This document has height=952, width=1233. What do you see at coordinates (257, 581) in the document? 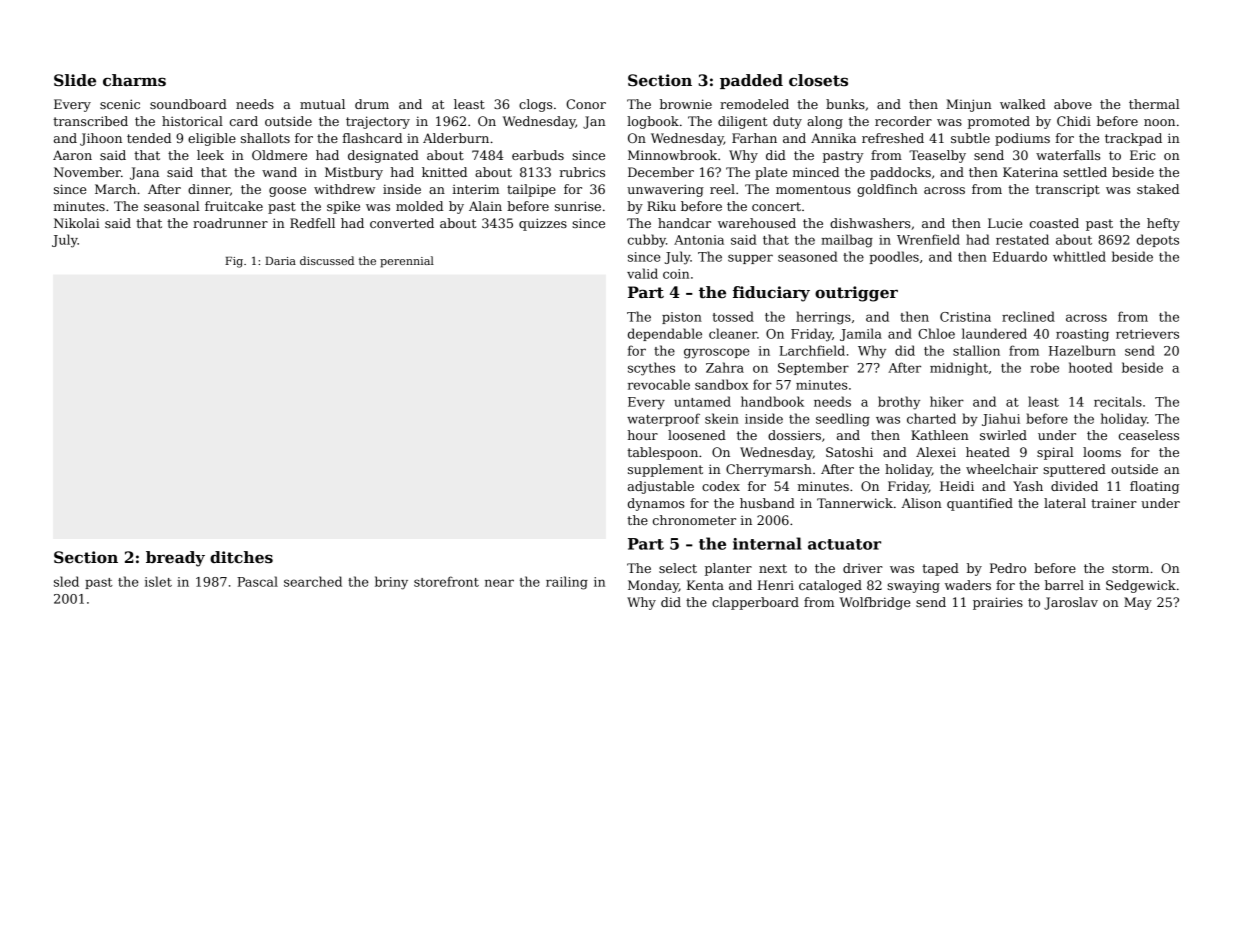
I see `Pascal` at bounding box center [257, 581].
